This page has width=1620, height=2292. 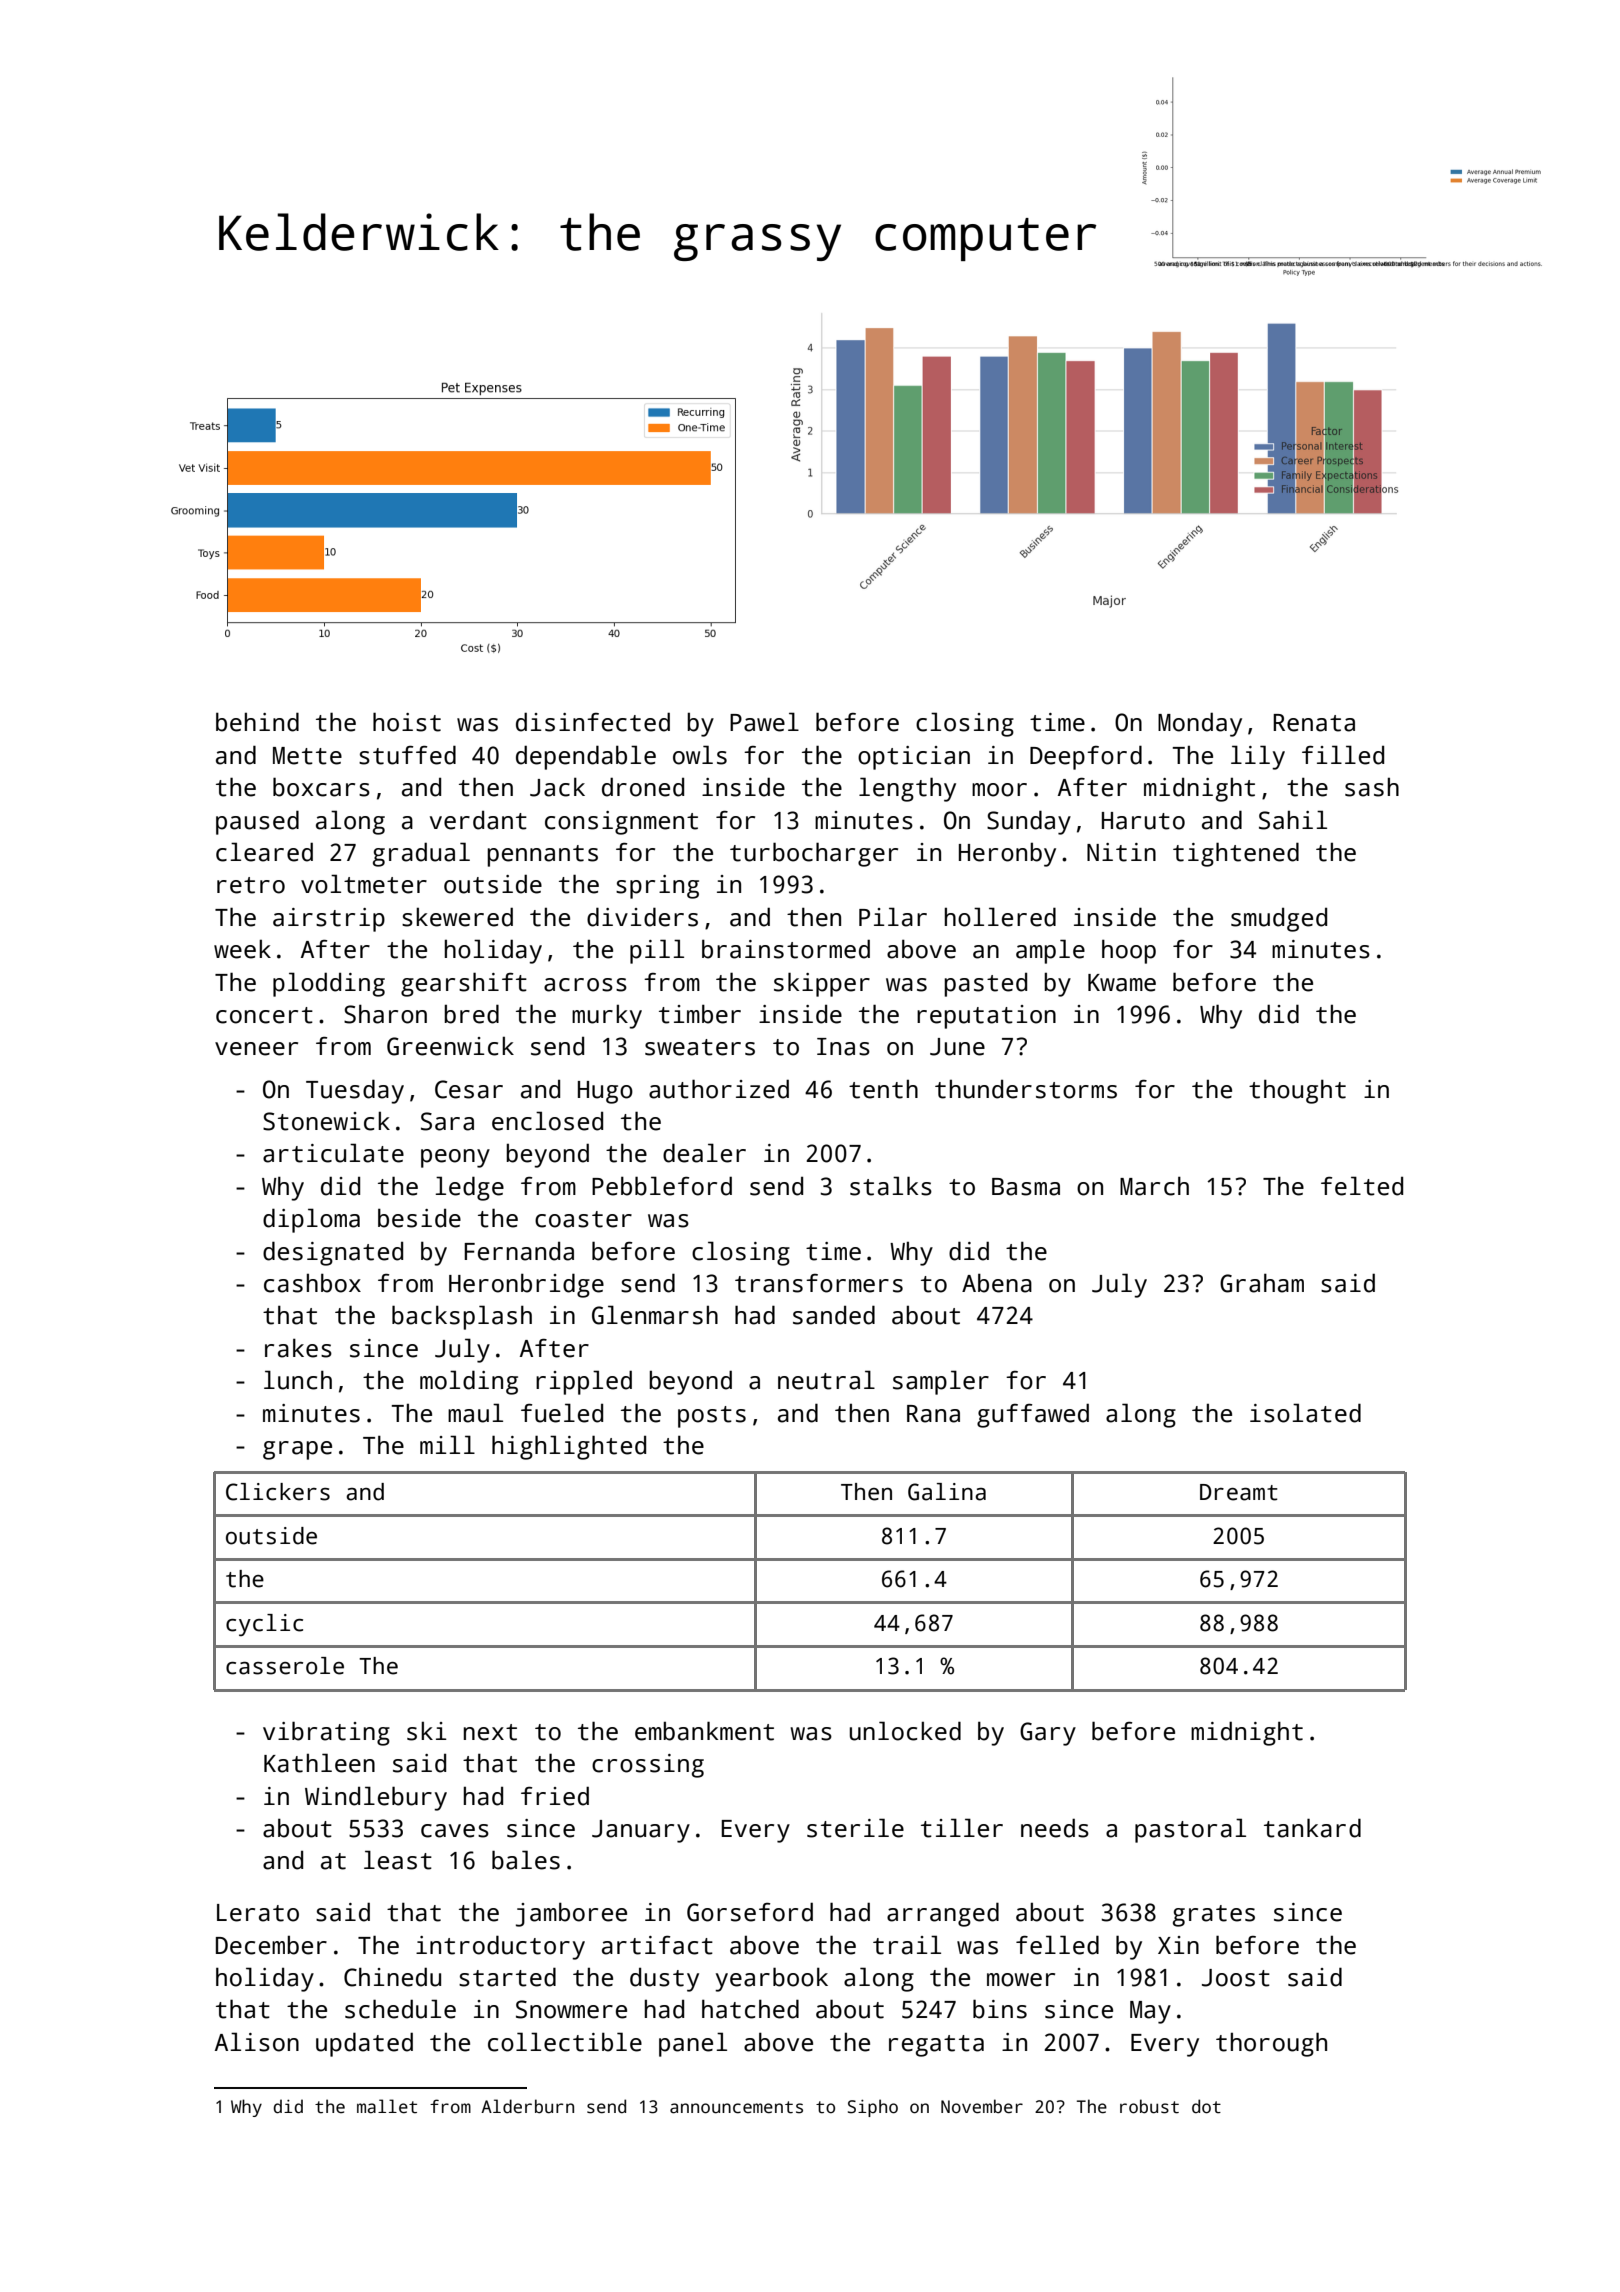 What do you see at coordinates (364, 2044) in the page?
I see `updated` at bounding box center [364, 2044].
